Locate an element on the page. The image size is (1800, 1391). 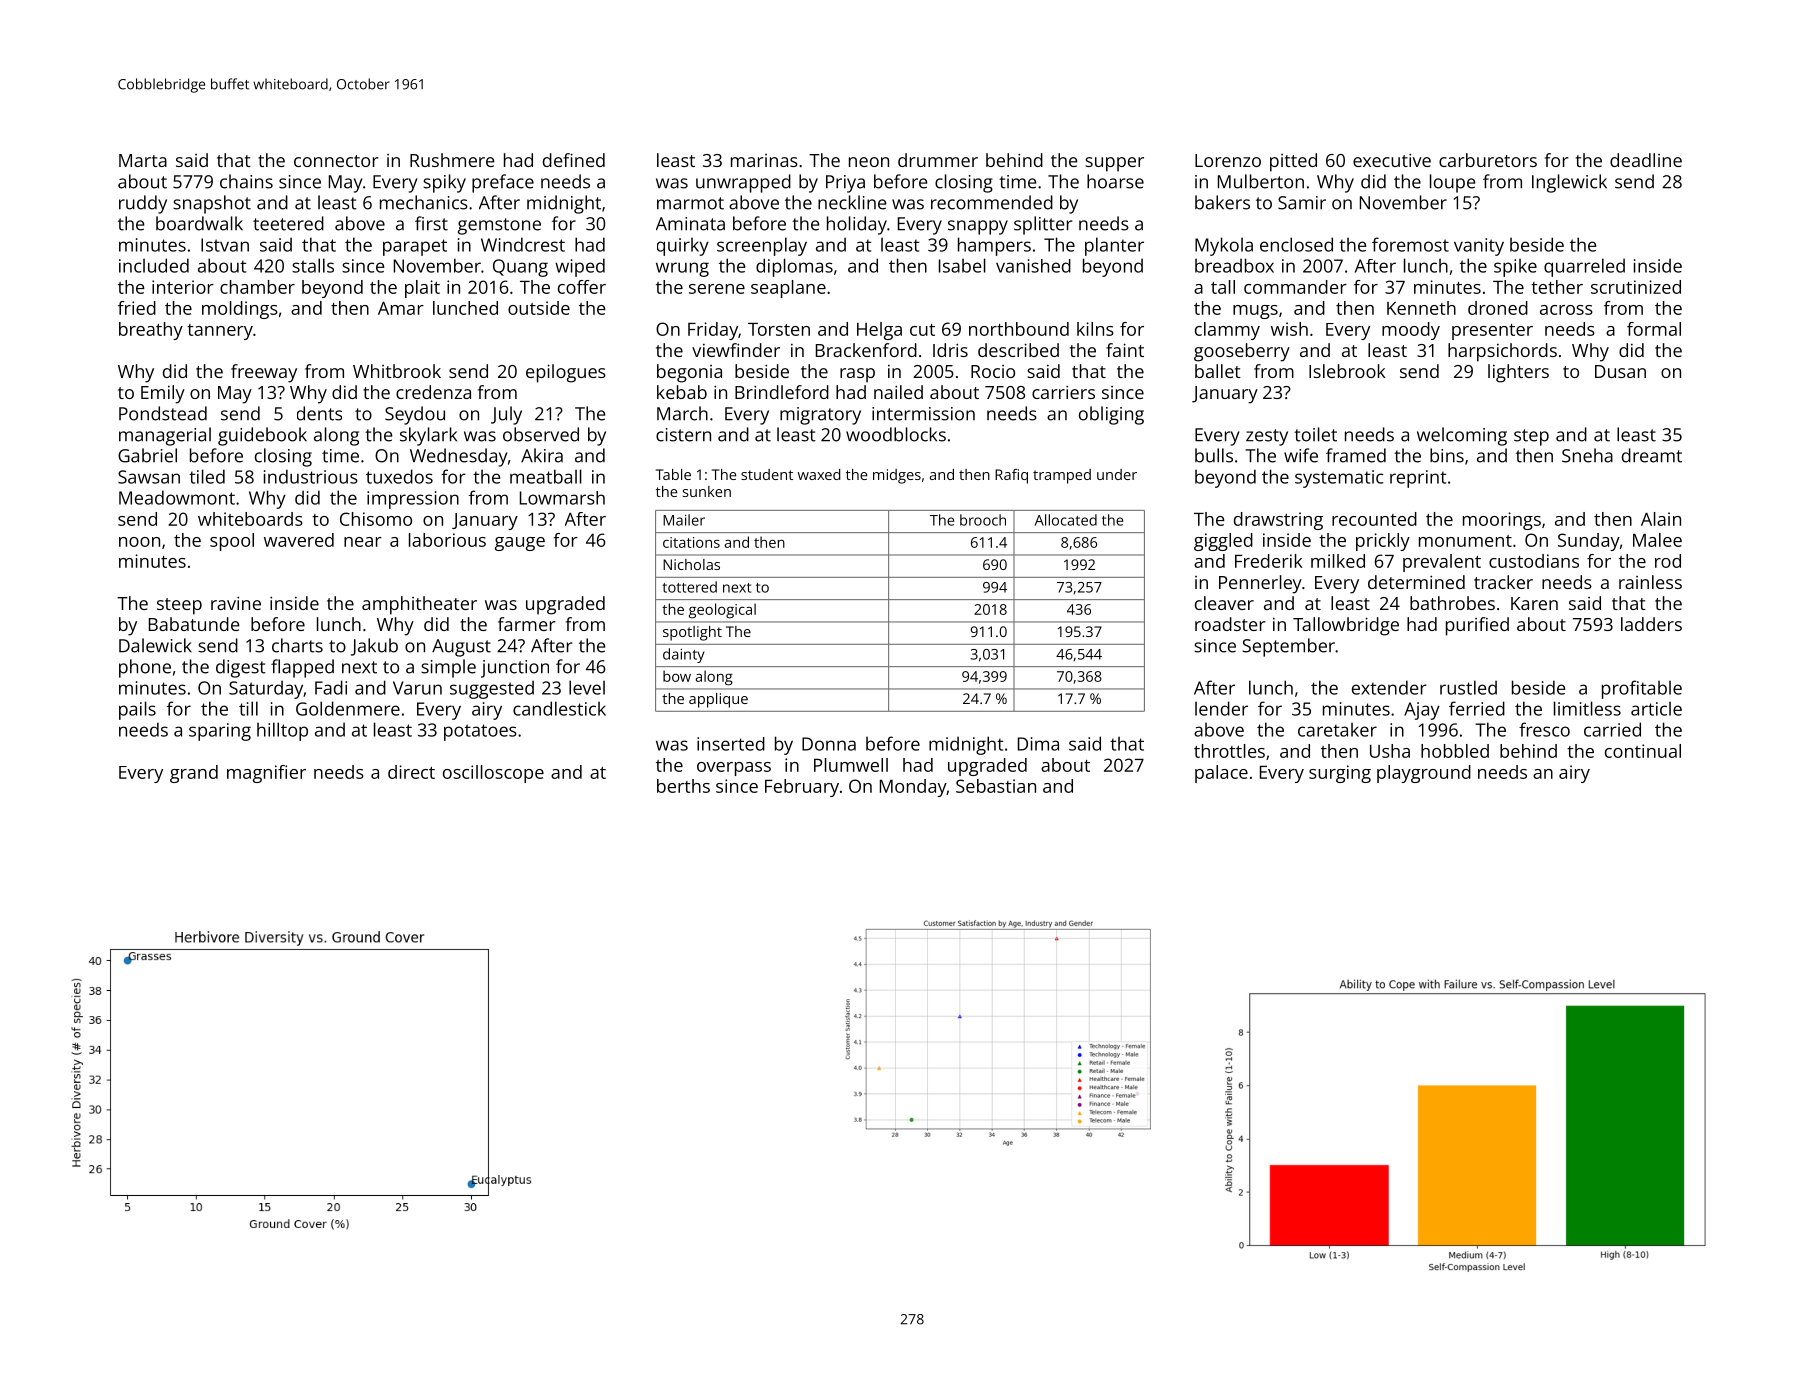
digest is located at coordinates (241, 668).
